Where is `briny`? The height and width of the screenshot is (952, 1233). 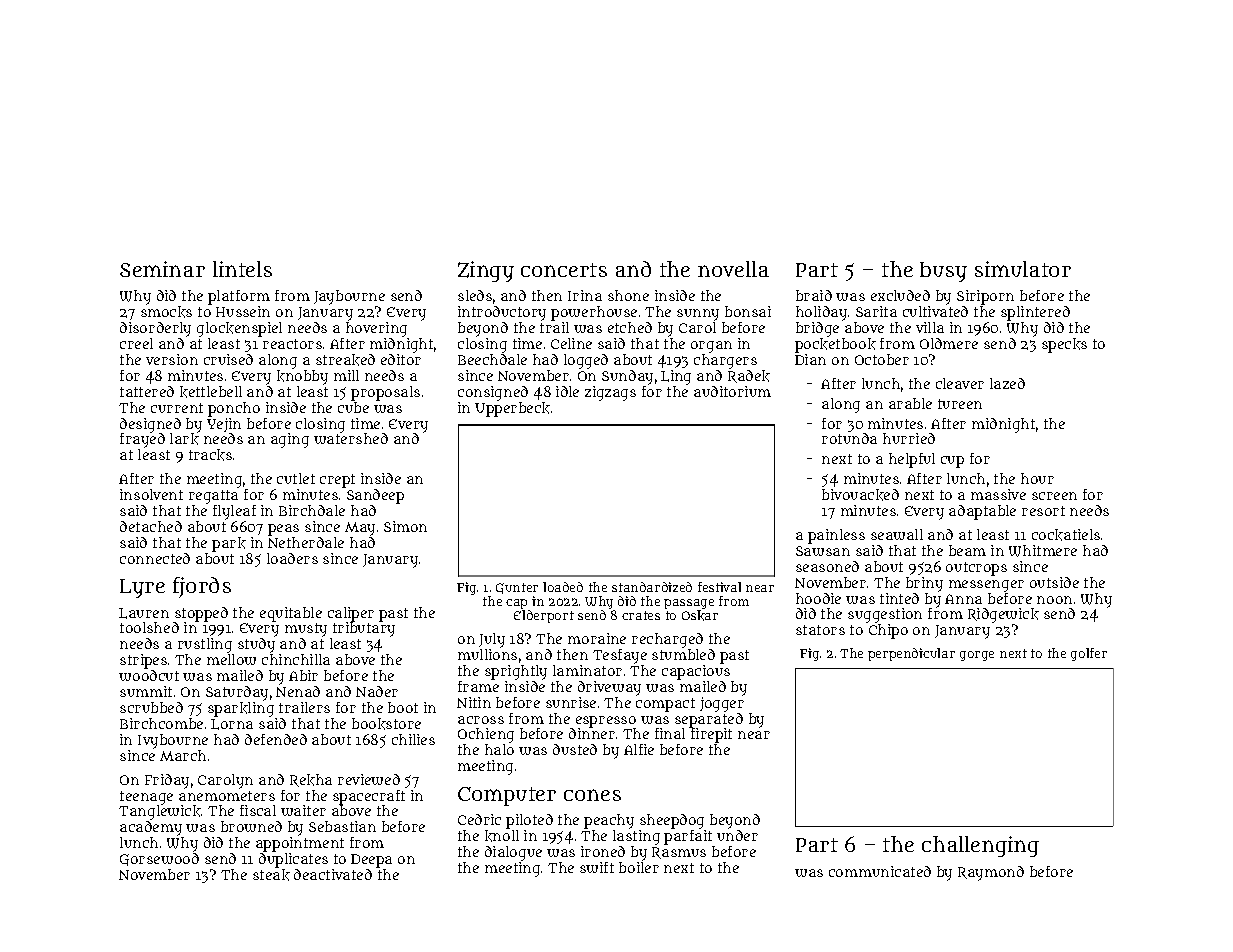 briny is located at coordinates (924, 584).
